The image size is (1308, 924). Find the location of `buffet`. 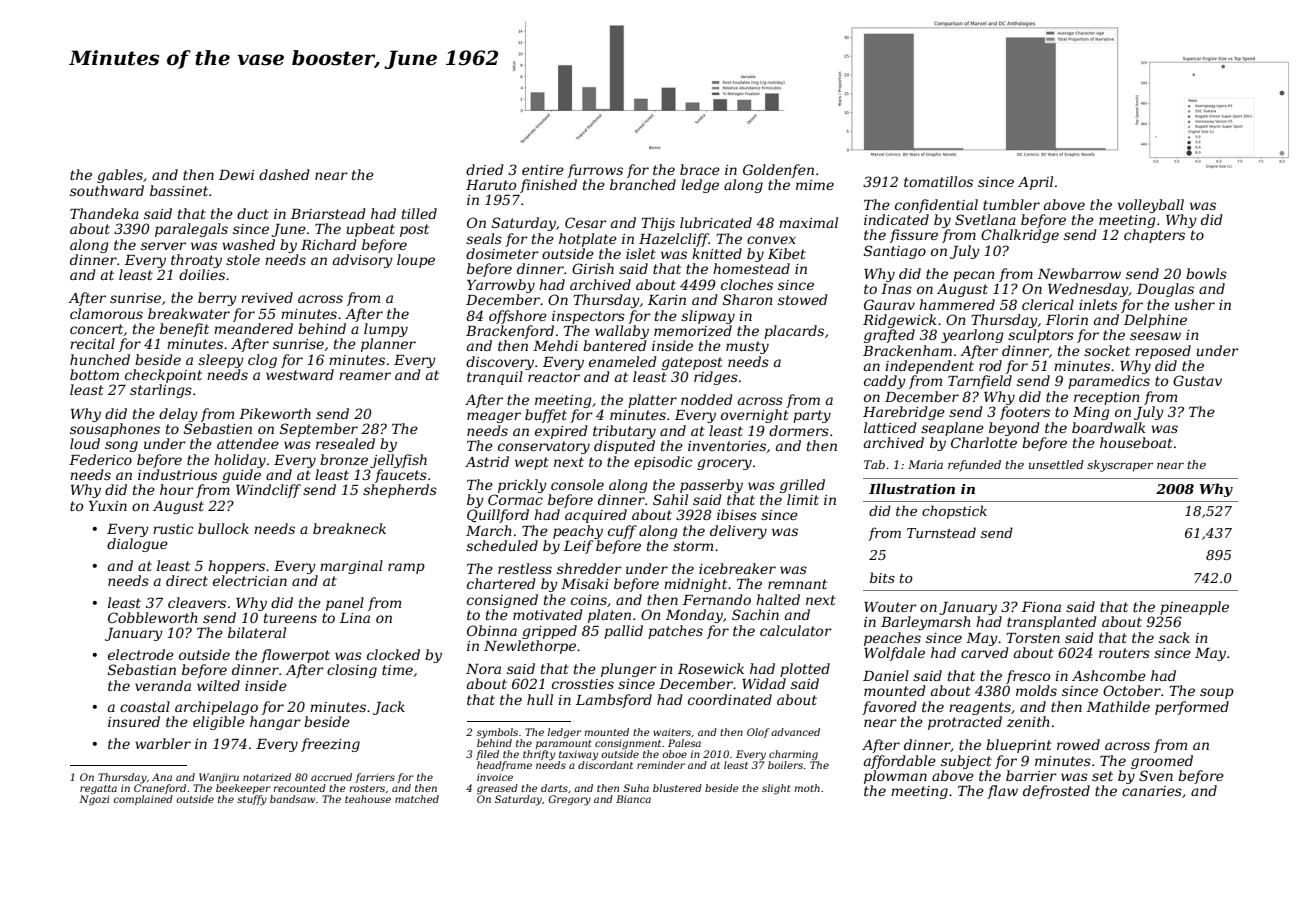

buffet is located at coordinates (546, 416).
